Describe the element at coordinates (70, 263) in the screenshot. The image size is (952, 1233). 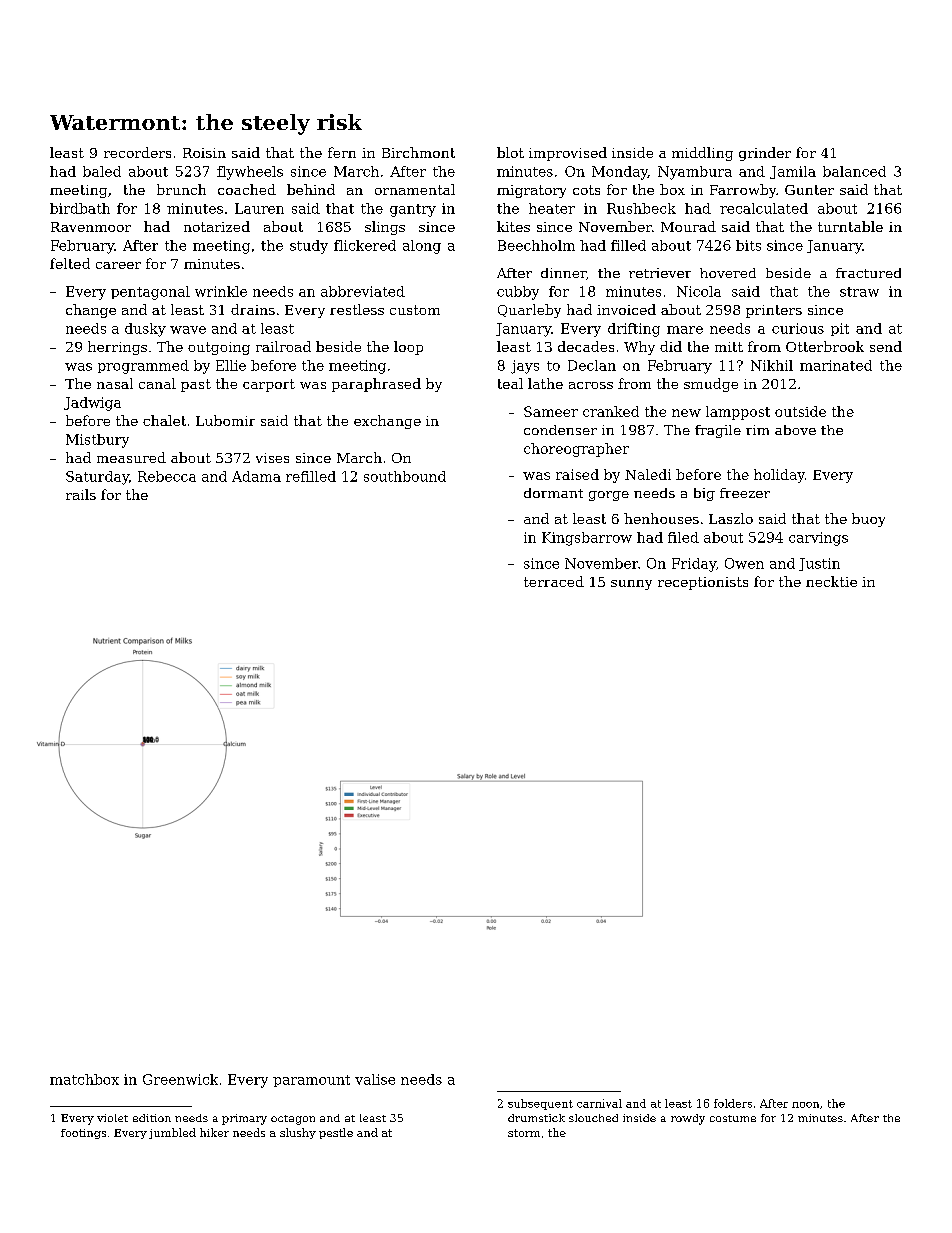
I see `felted` at that location.
